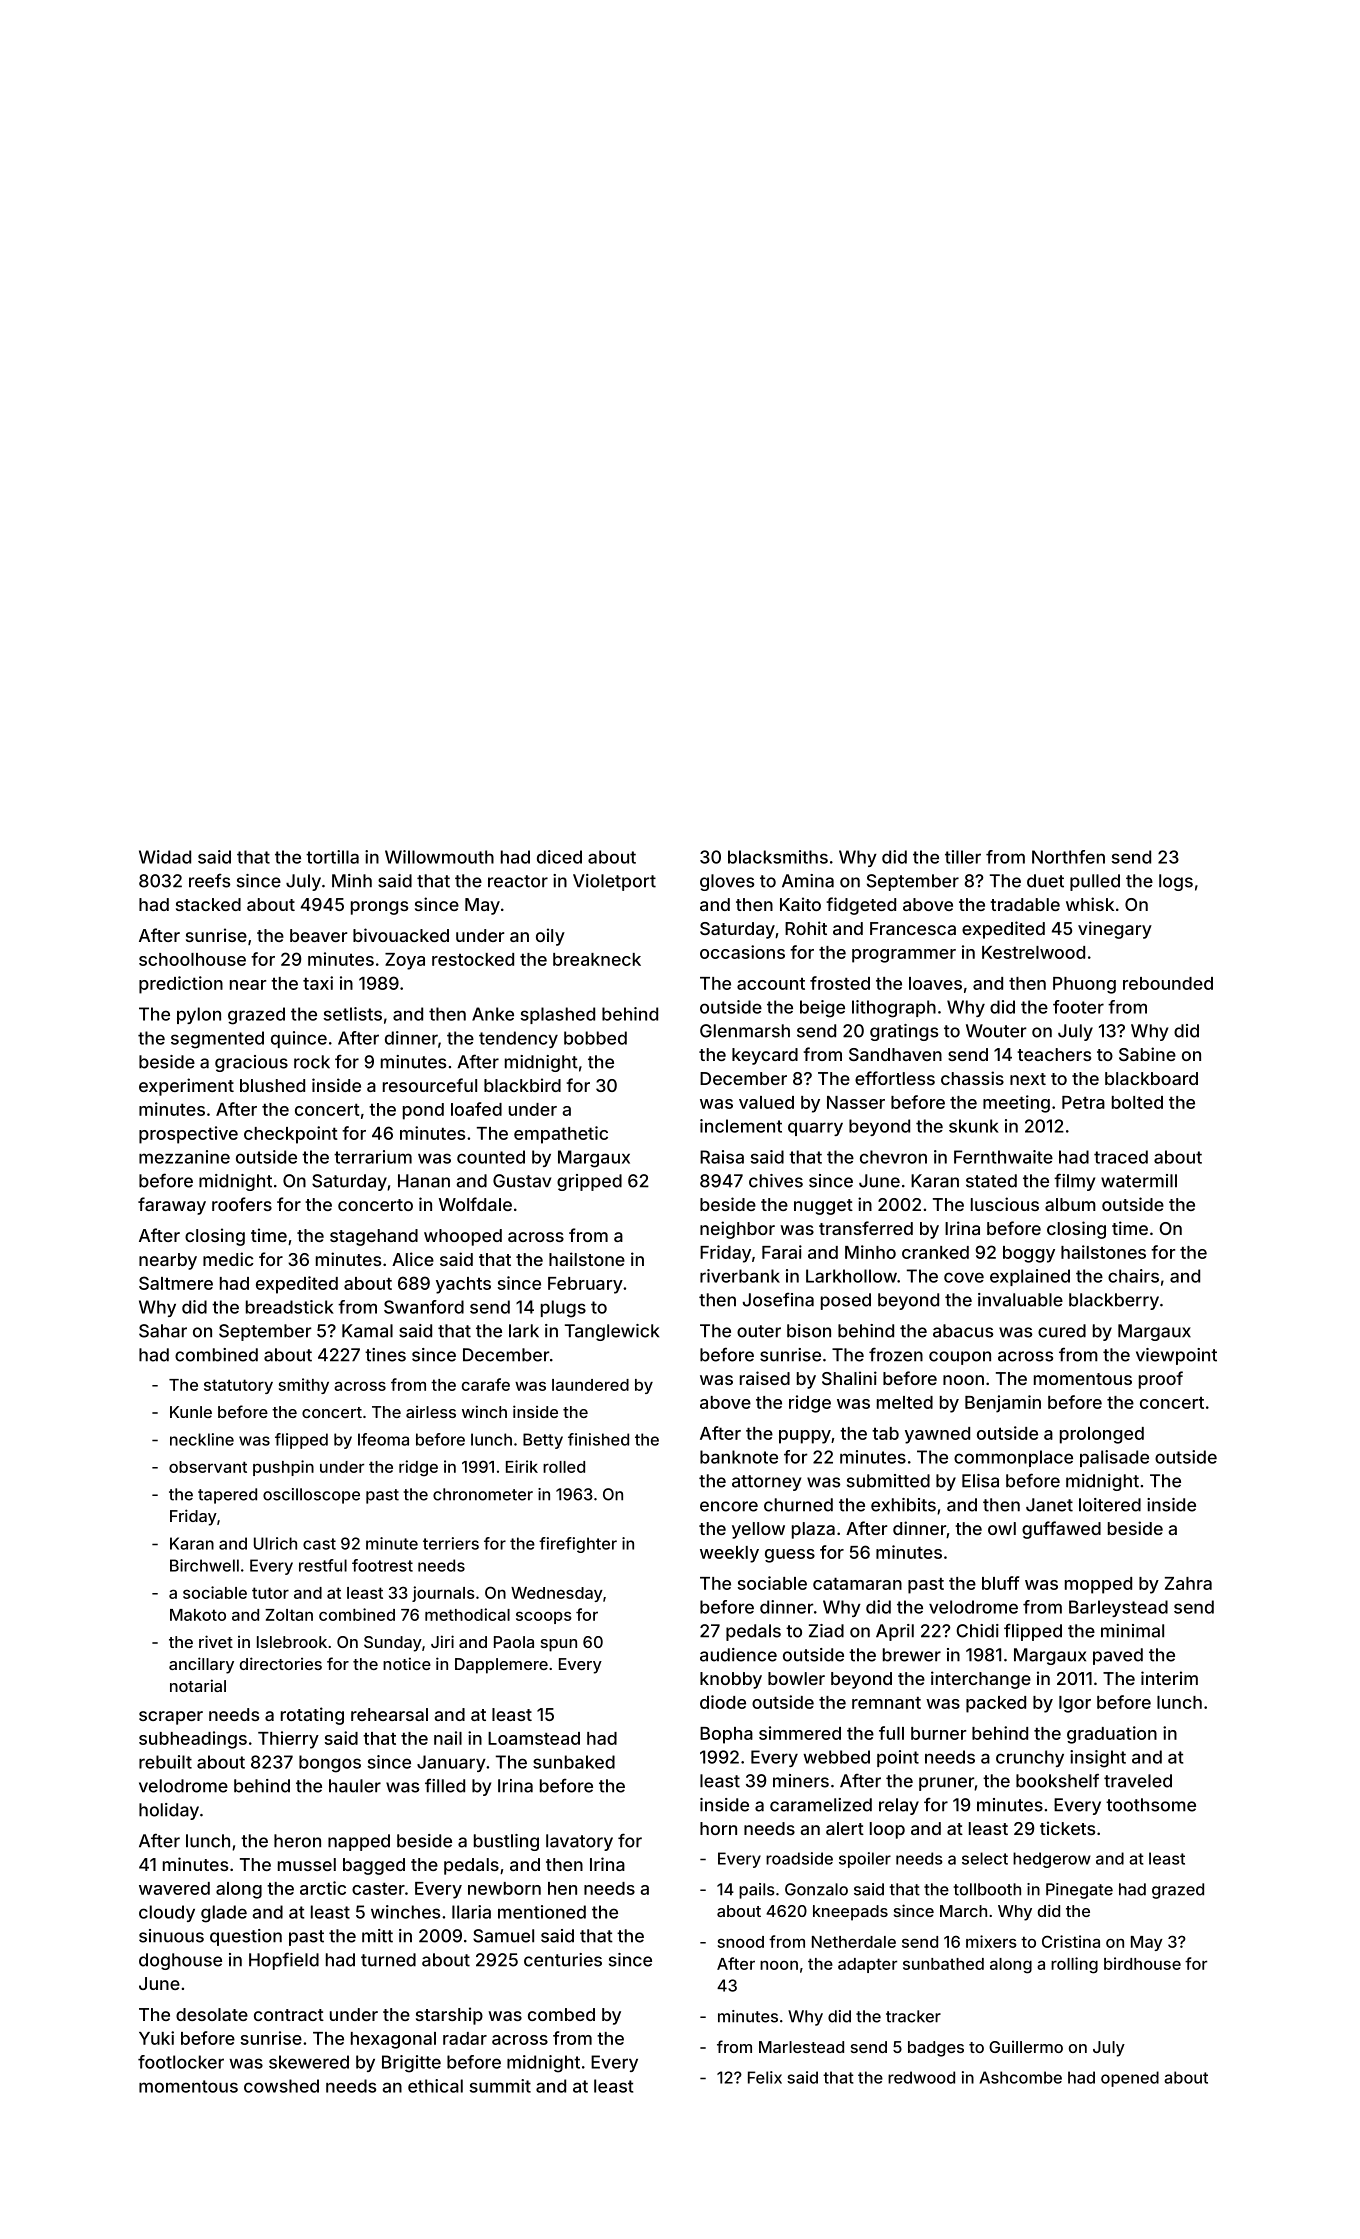 The width and height of the screenshot is (1360, 2239). I want to click on blacksmiths, so click(778, 857).
